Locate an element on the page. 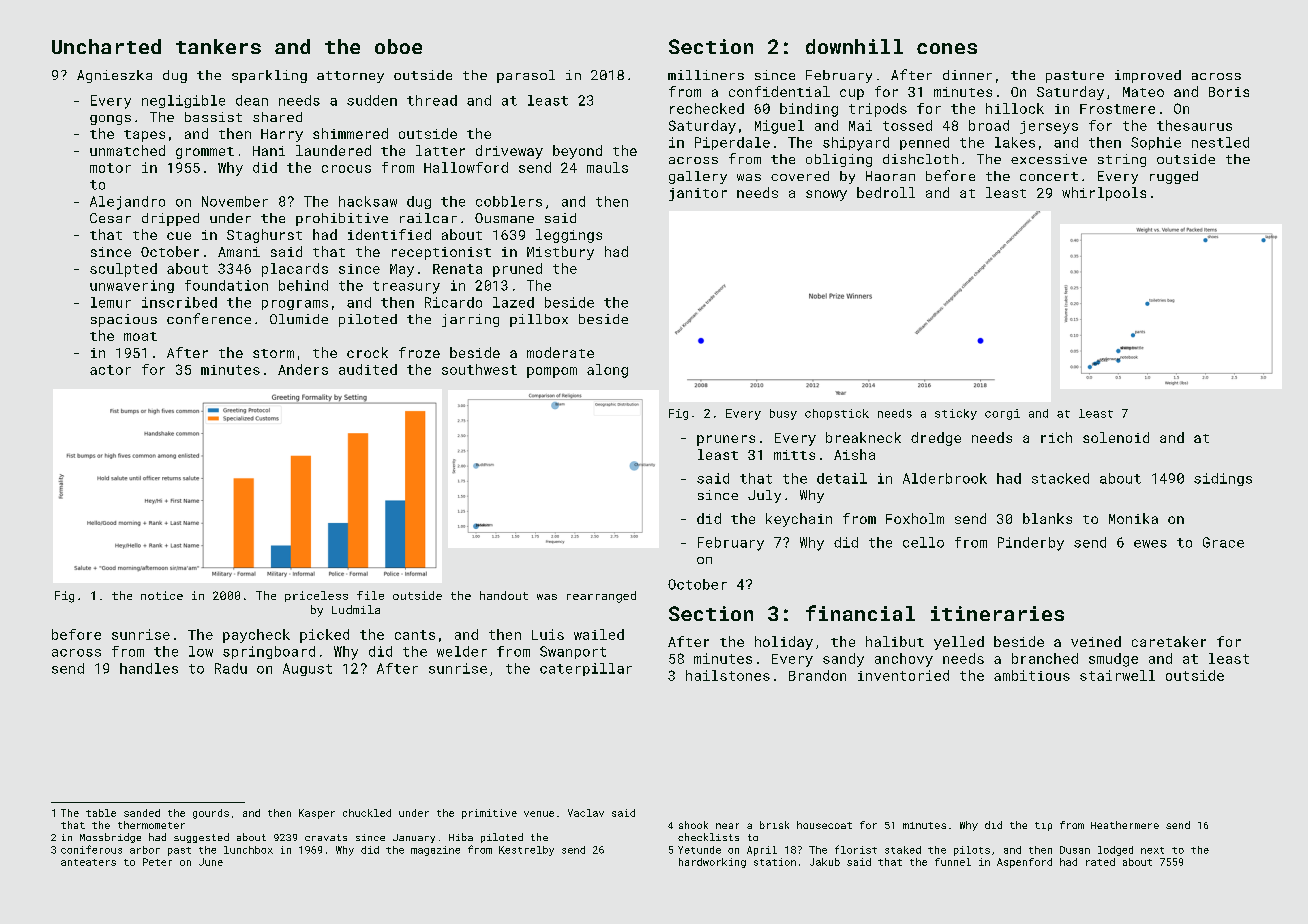  checklists is located at coordinates (708, 837).
